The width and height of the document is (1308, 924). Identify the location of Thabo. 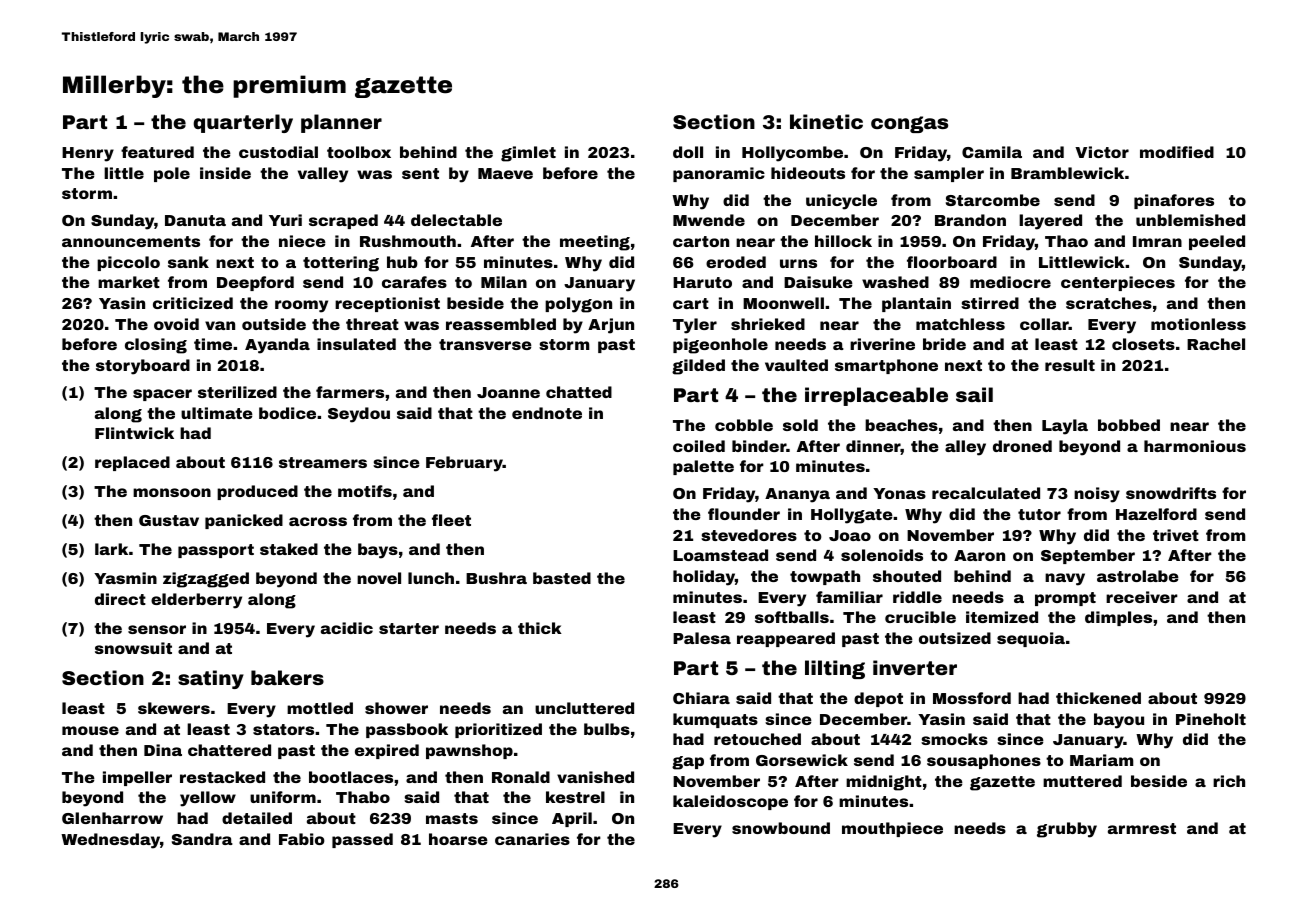
(363, 797).
